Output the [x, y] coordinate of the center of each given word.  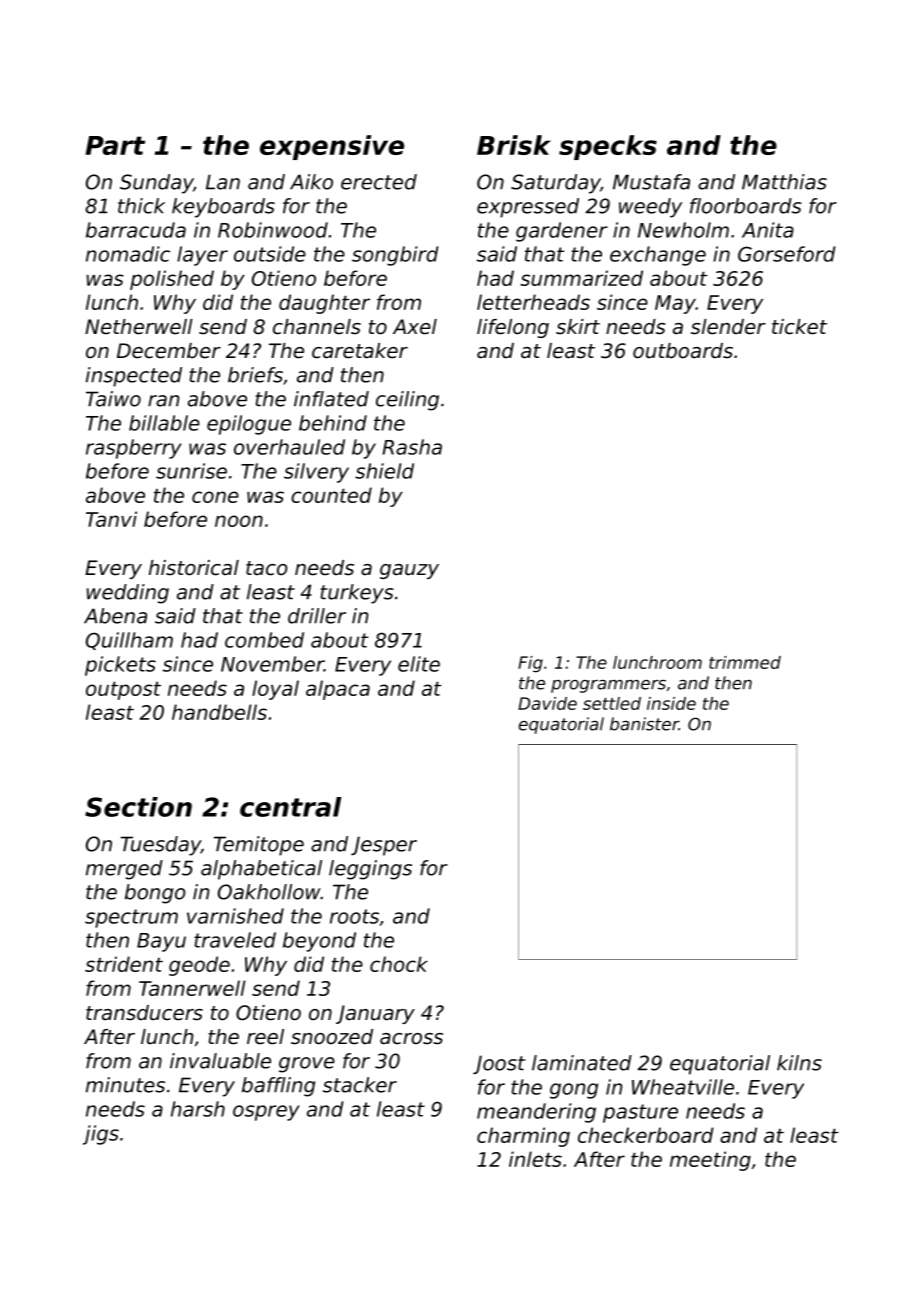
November [272, 664]
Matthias [784, 182]
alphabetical [261, 870]
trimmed [745, 662]
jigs [101, 1135]
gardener [562, 232]
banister [644, 724]
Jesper [384, 846]
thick [141, 206]
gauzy [409, 571]
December [169, 351]
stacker [360, 1085]
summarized [581, 278]
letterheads [533, 302]
